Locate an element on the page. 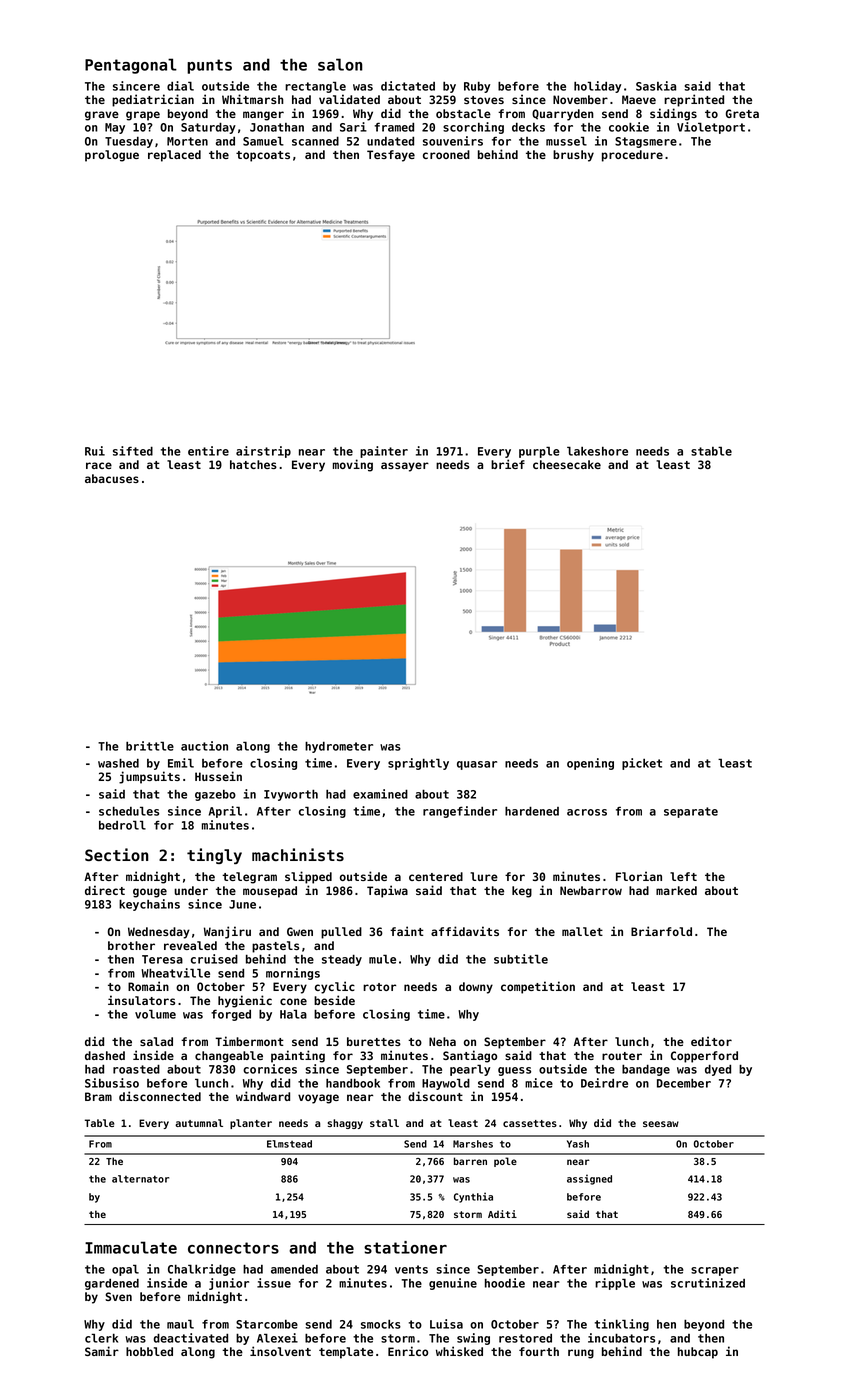  lakeshore is located at coordinates (597, 451).
